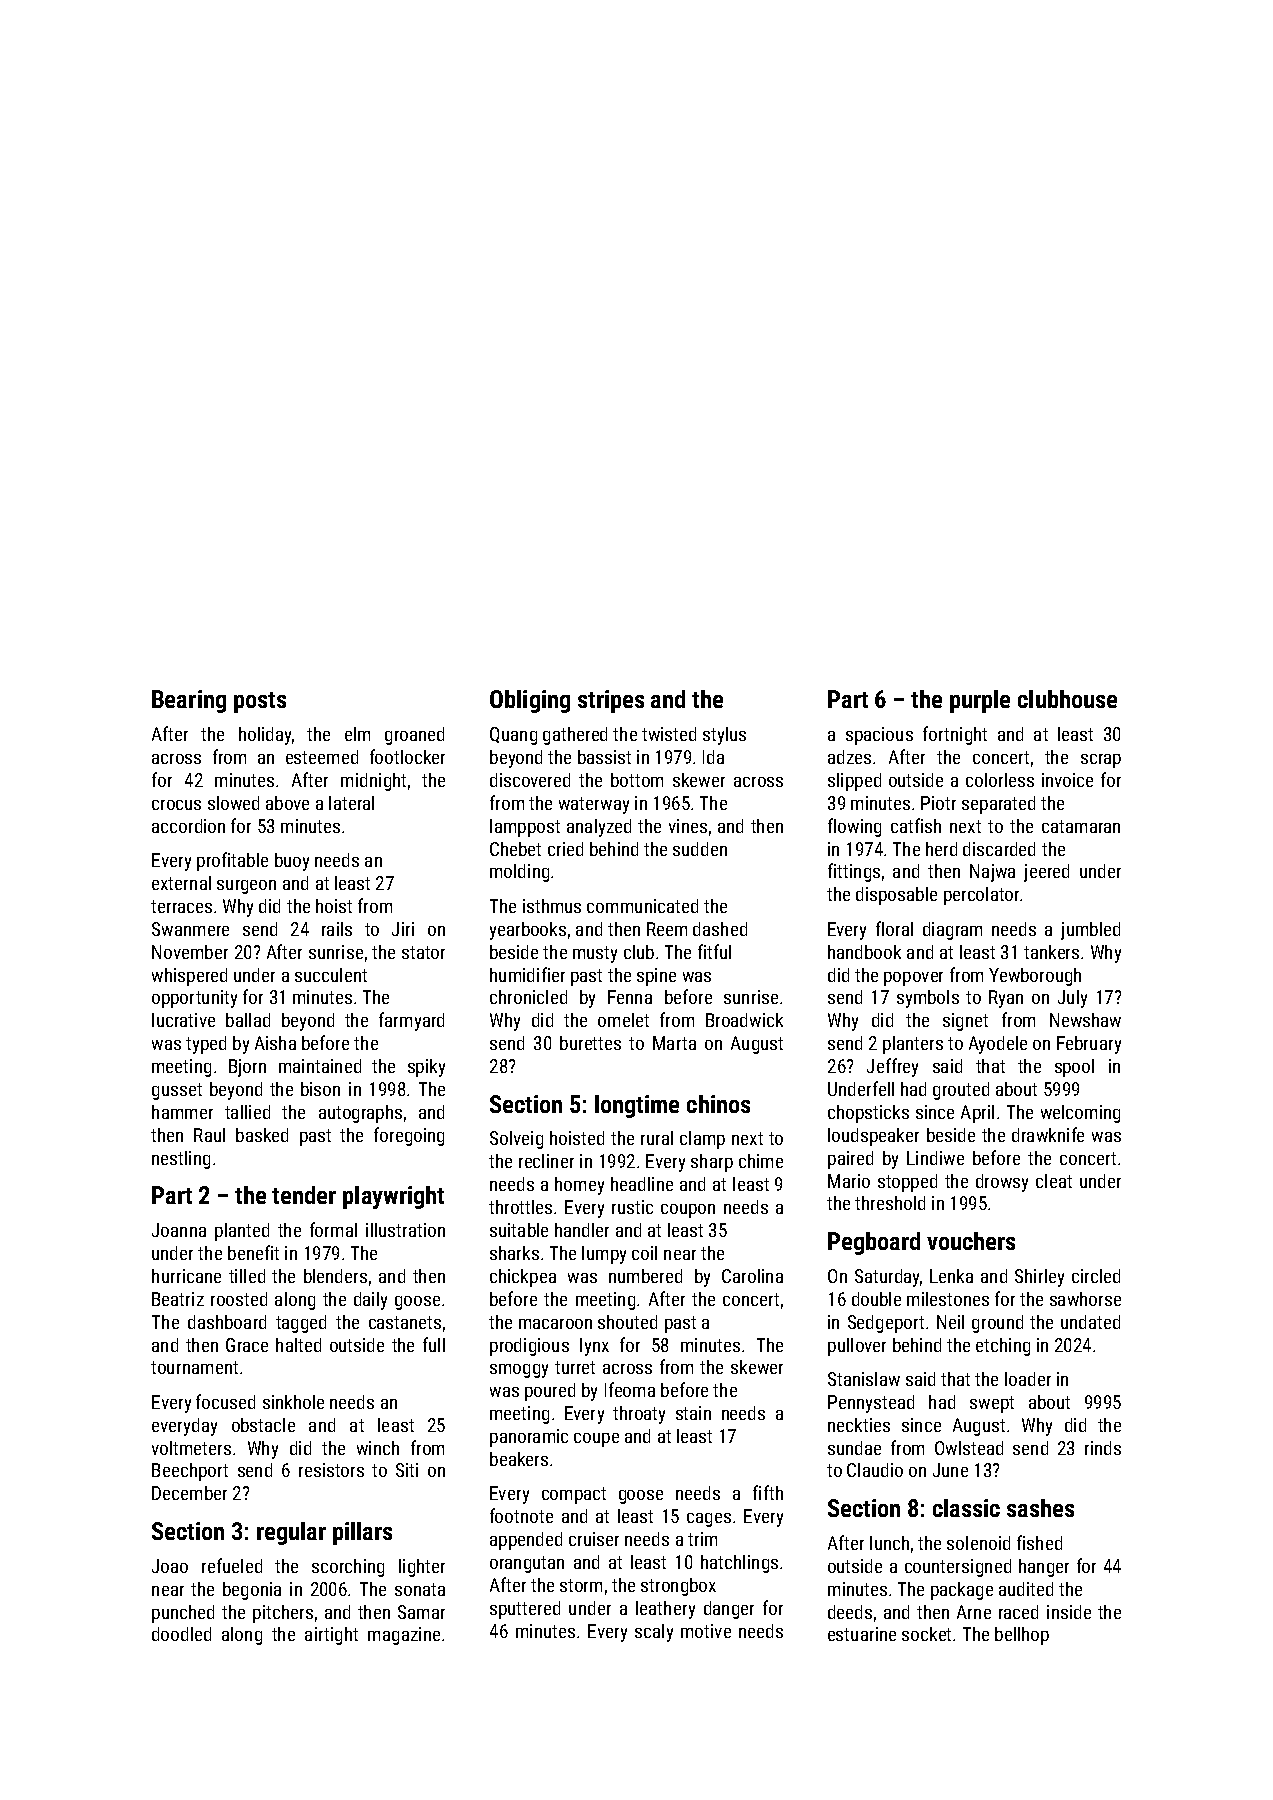  What do you see at coordinates (331, 1636) in the screenshot?
I see `airtight` at bounding box center [331, 1636].
